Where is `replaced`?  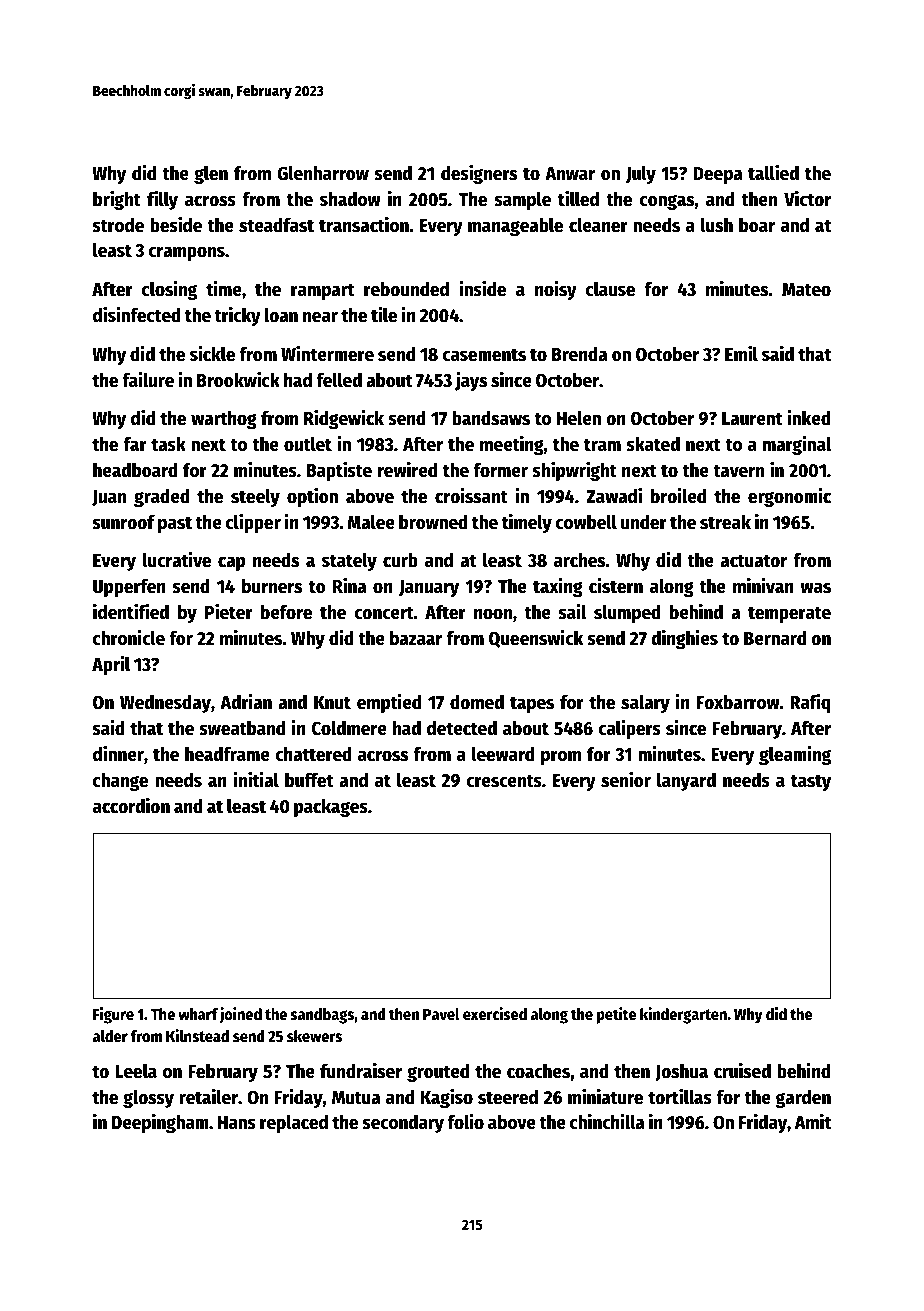 replaced is located at coordinates (294, 1124).
